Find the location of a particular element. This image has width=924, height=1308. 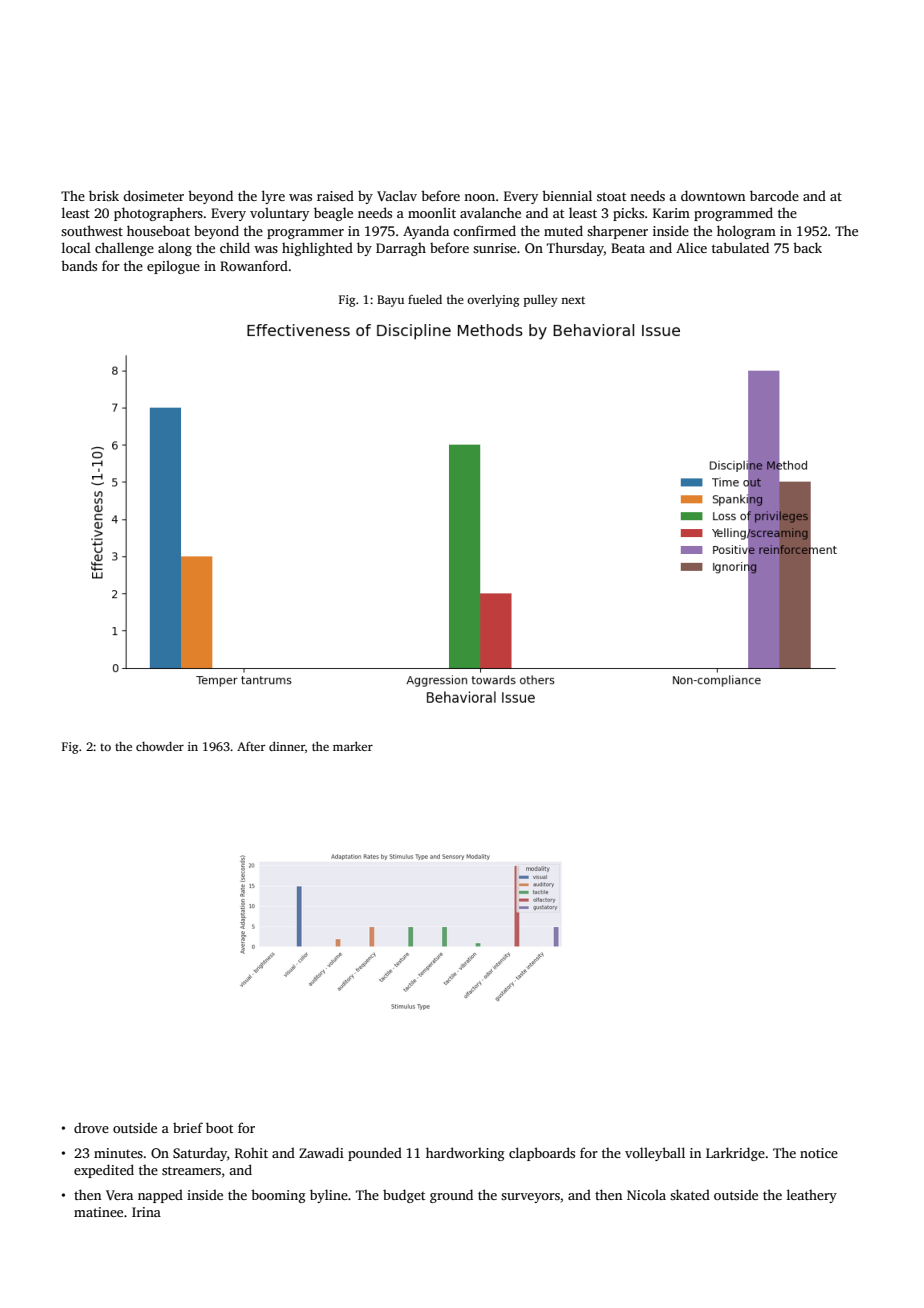

marker is located at coordinates (353, 746).
